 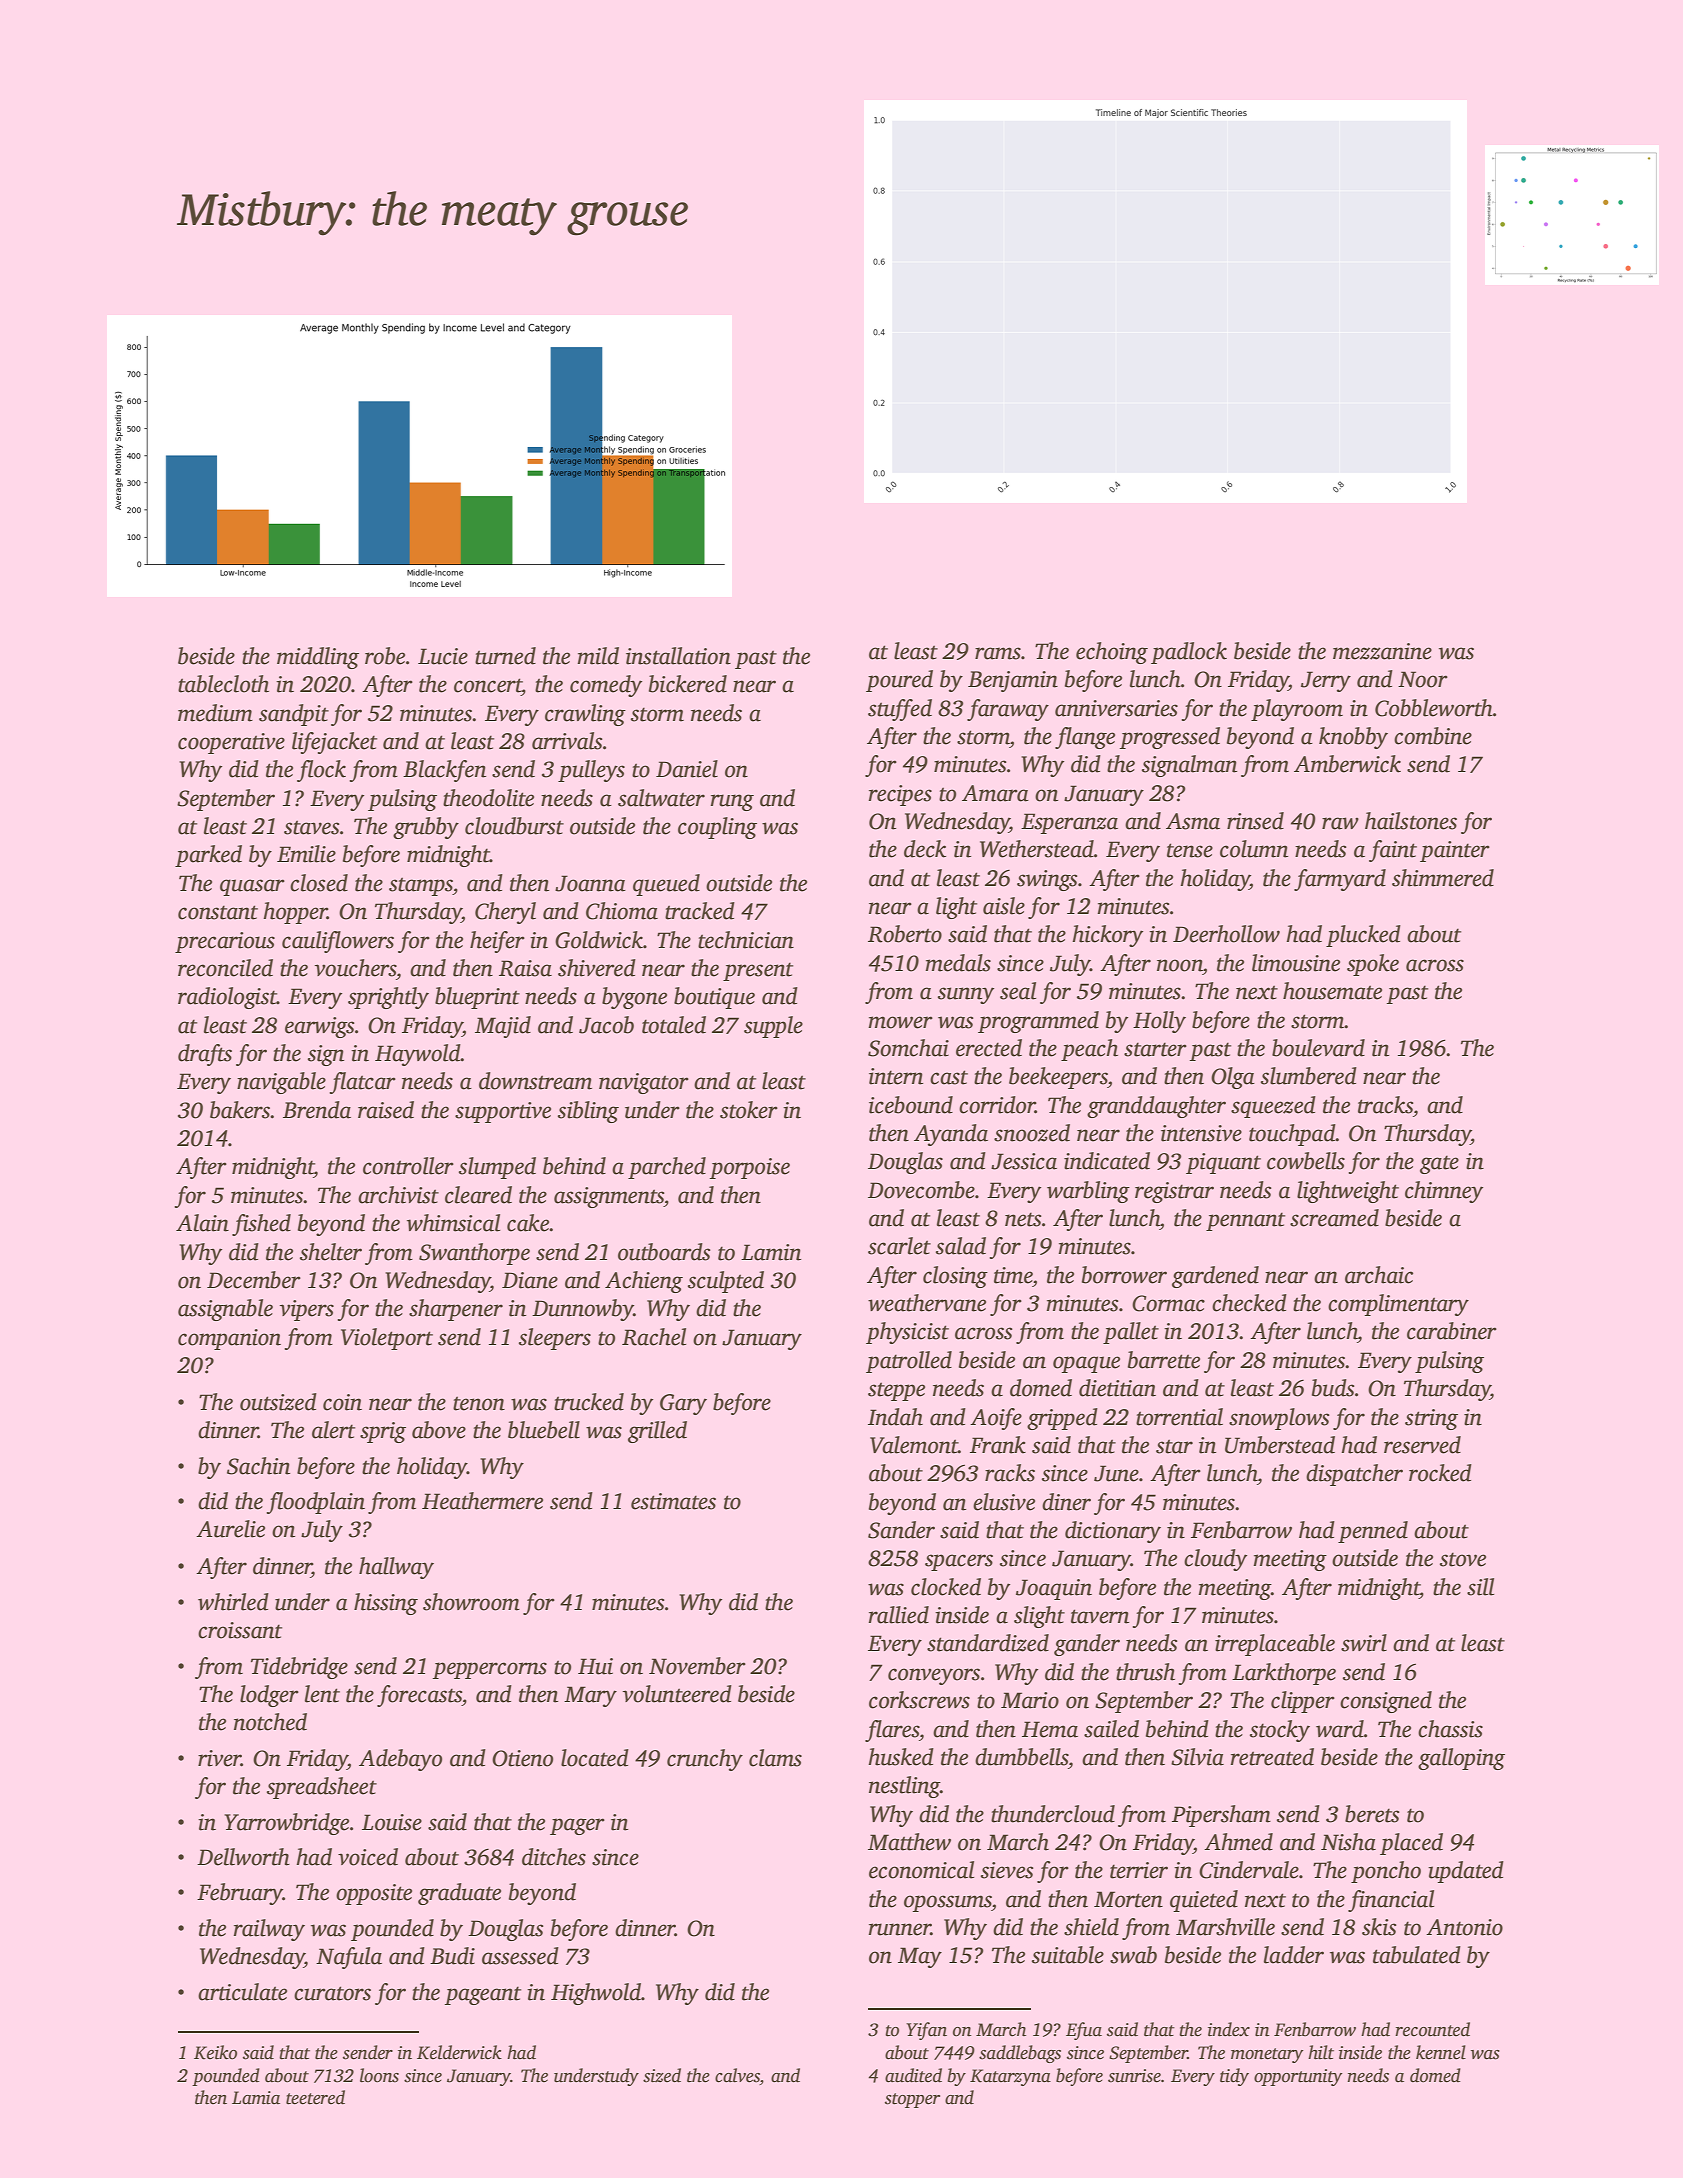 What do you see at coordinates (1441, 2052) in the screenshot?
I see `kennel` at bounding box center [1441, 2052].
